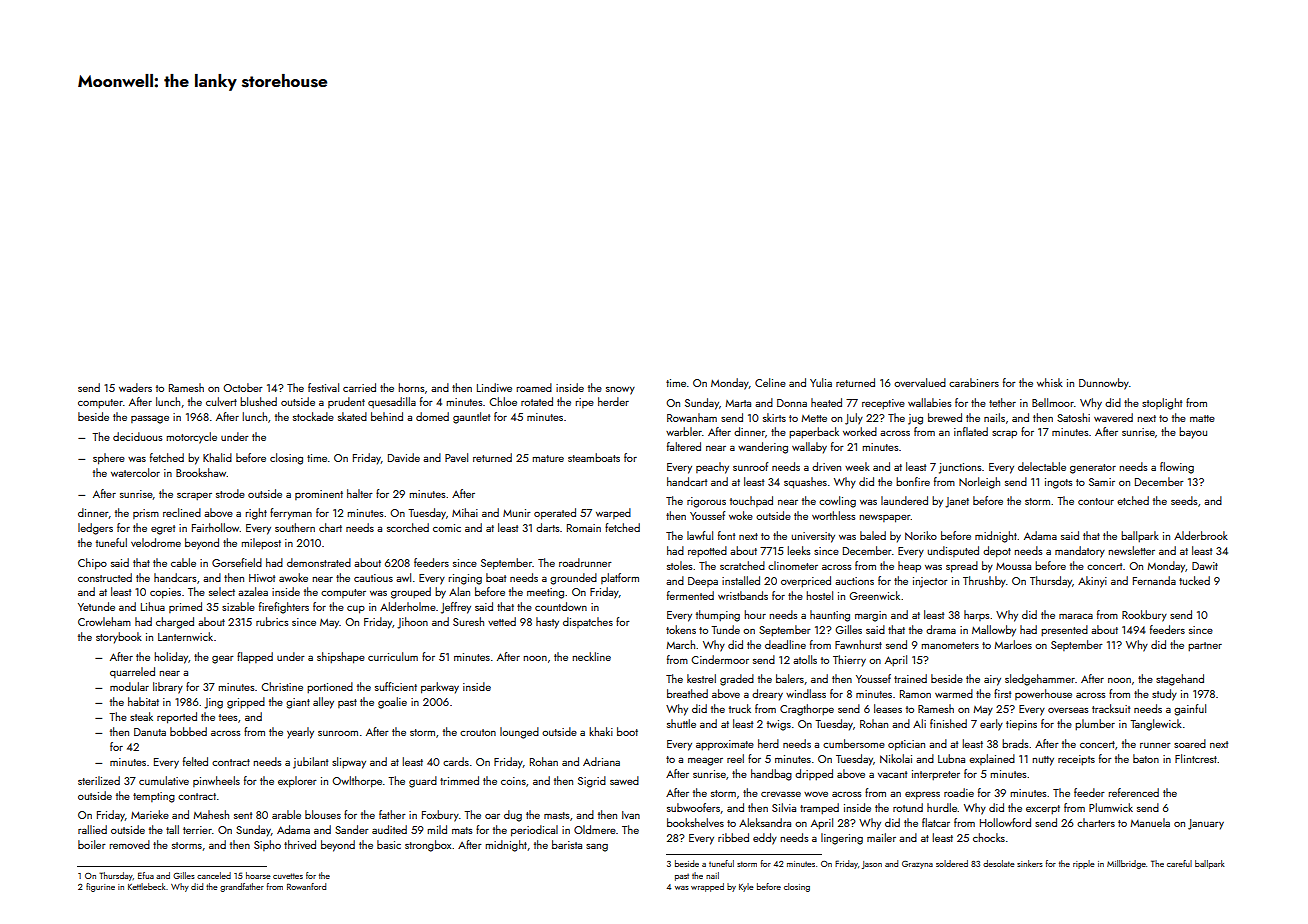 This page has height=924, width=1308. Describe the element at coordinates (359, 387) in the page. I see `carried` at that location.
